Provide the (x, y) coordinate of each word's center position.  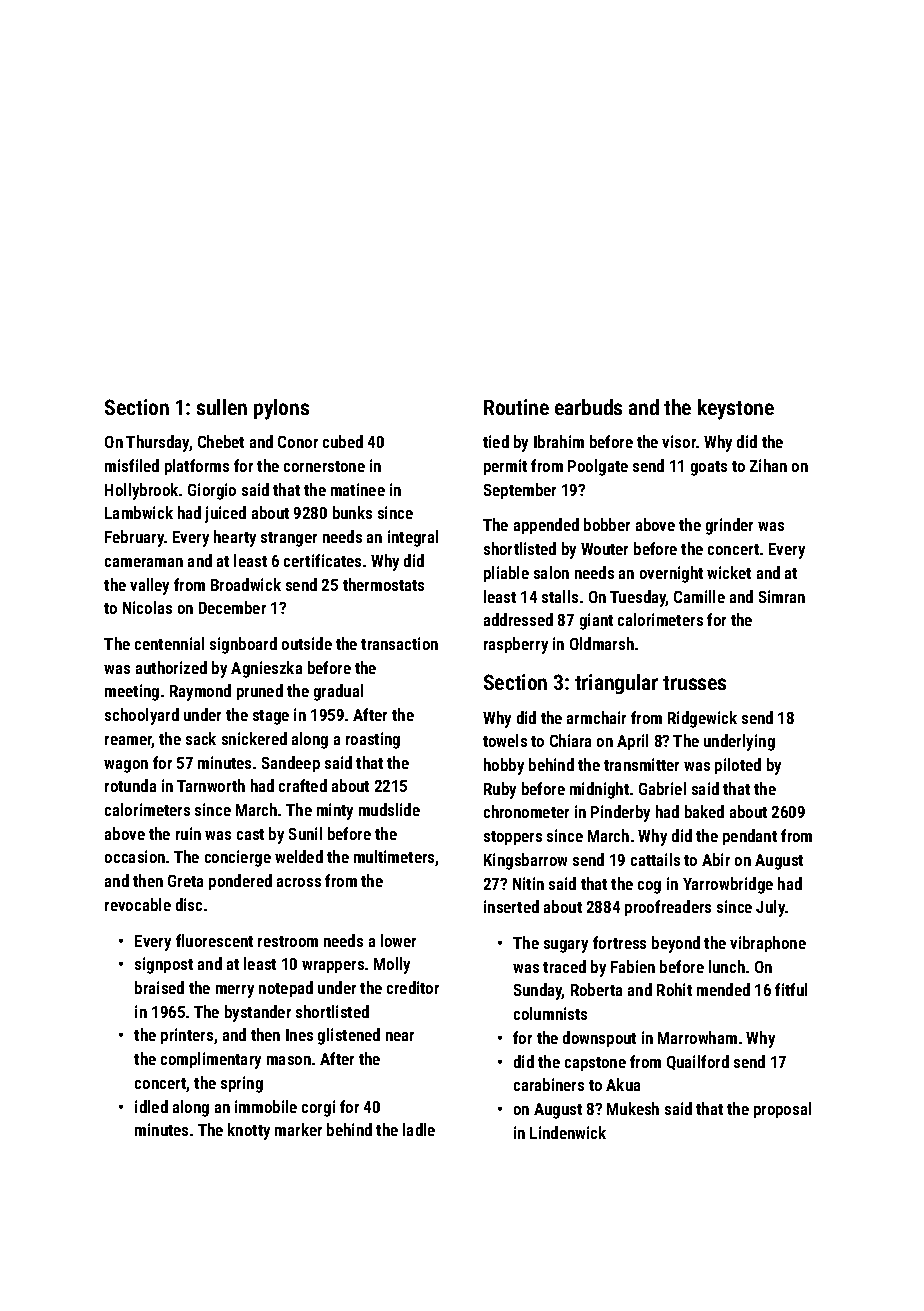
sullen (222, 407)
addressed (518, 619)
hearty (235, 538)
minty (335, 811)
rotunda (130, 785)
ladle (419, 1129)
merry (235, 991)
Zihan (768, 465)
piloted (738, 766)
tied (496, 441)
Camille (699, 596)
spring (242, 1084)
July (770, 908)
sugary (566, 946)
